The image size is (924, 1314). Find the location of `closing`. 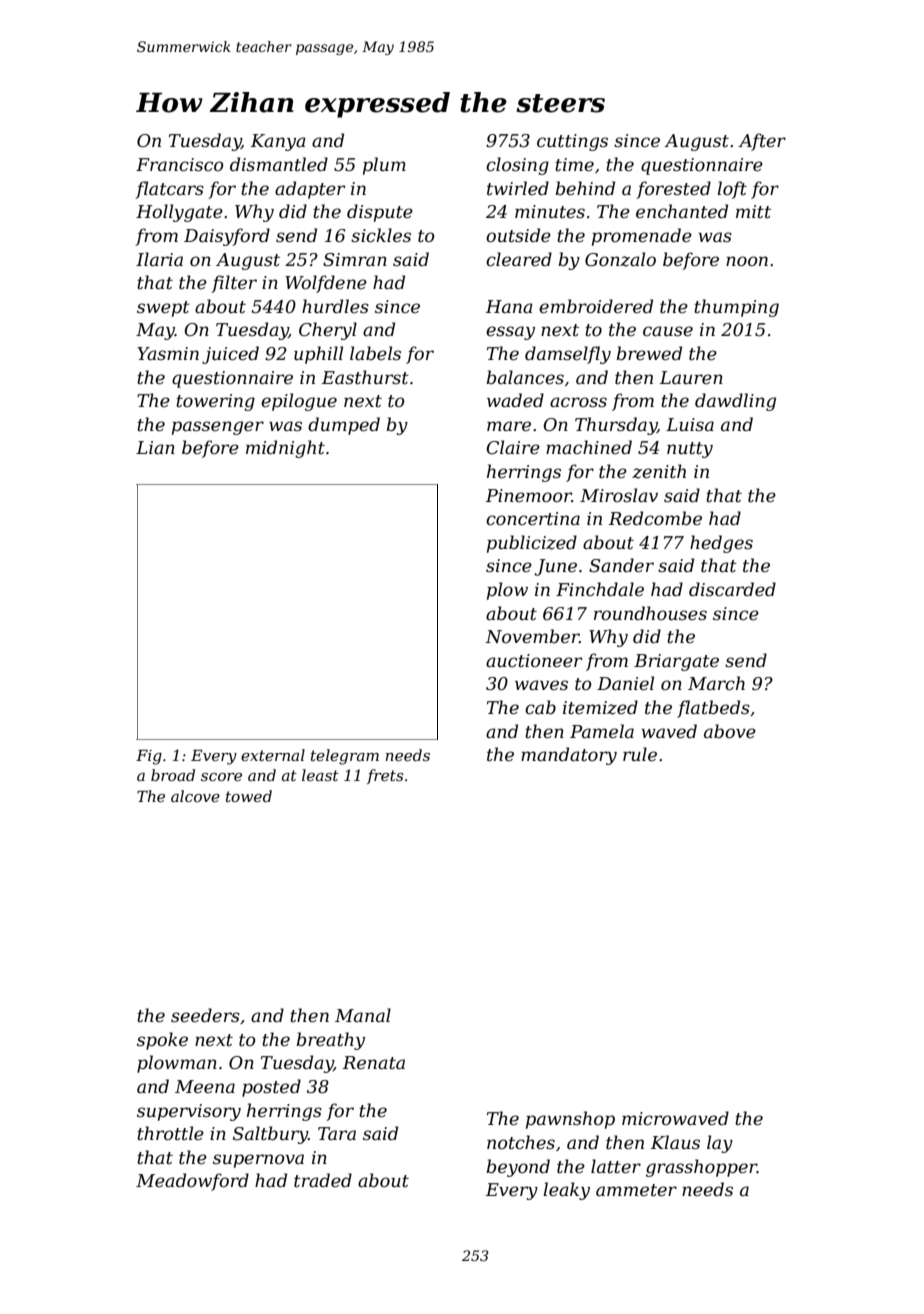

closing is located at coordinates (517, 166).
